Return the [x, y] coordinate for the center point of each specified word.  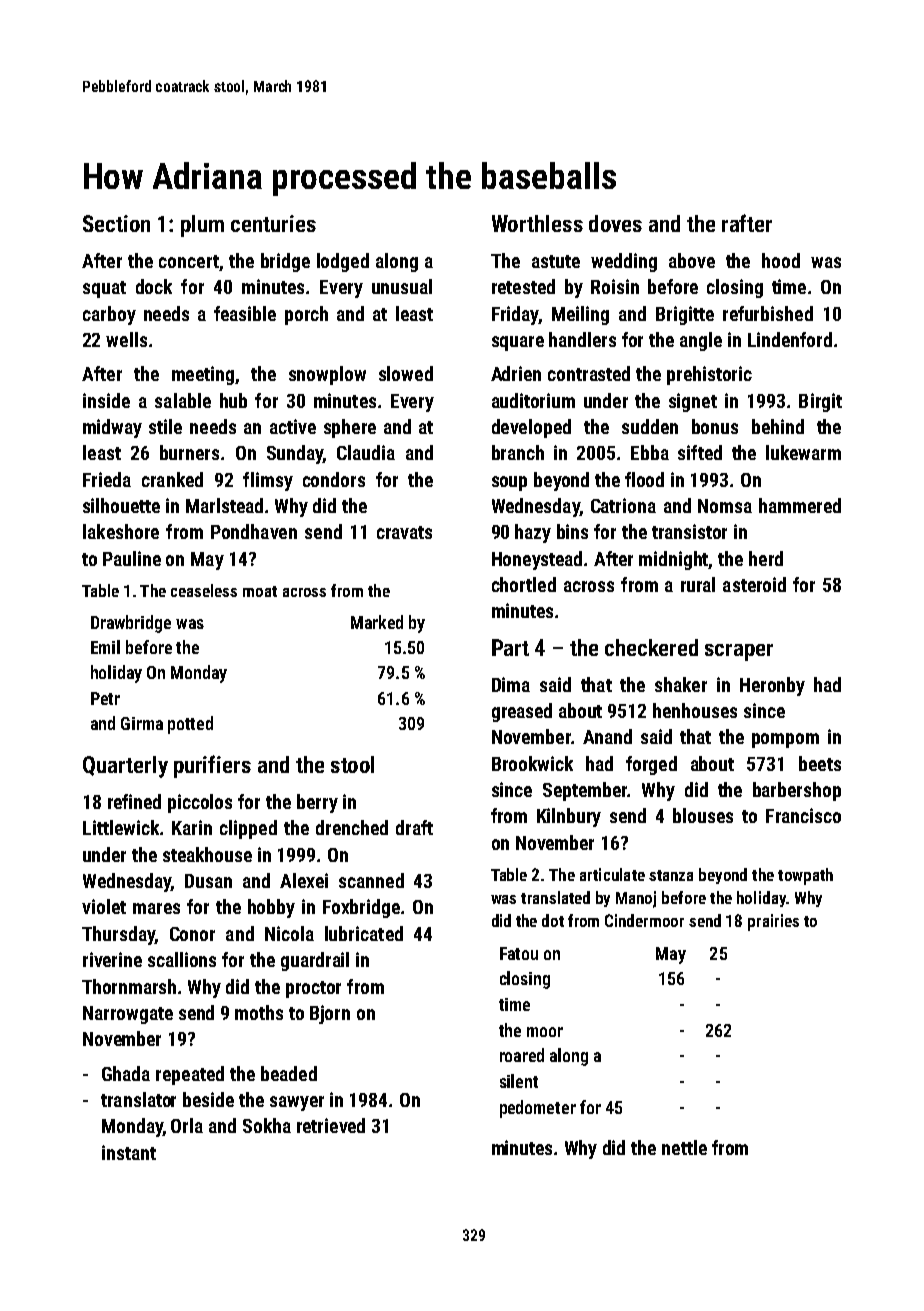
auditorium [533, 400]
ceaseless [204, 590]
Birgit [820, 402]
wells [126, 339]
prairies [773, 922]
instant [129, 1152]
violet [104, 906]
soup [509, 483]
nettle [684, 1147]
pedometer [538, 1109]
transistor [689, 531]
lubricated [364, 933]
